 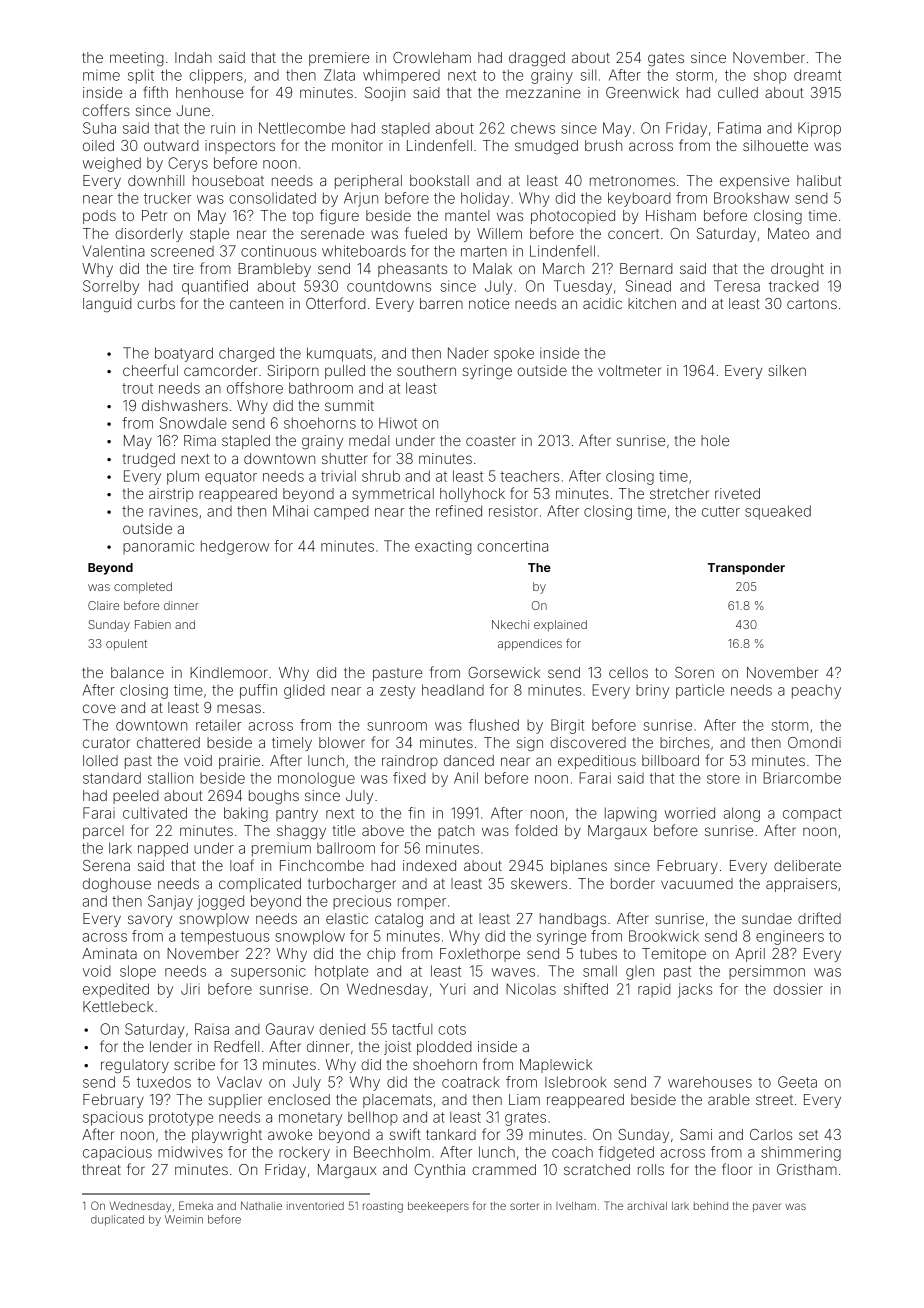 I want to click on spacious, so click(x=113, y=1118).
